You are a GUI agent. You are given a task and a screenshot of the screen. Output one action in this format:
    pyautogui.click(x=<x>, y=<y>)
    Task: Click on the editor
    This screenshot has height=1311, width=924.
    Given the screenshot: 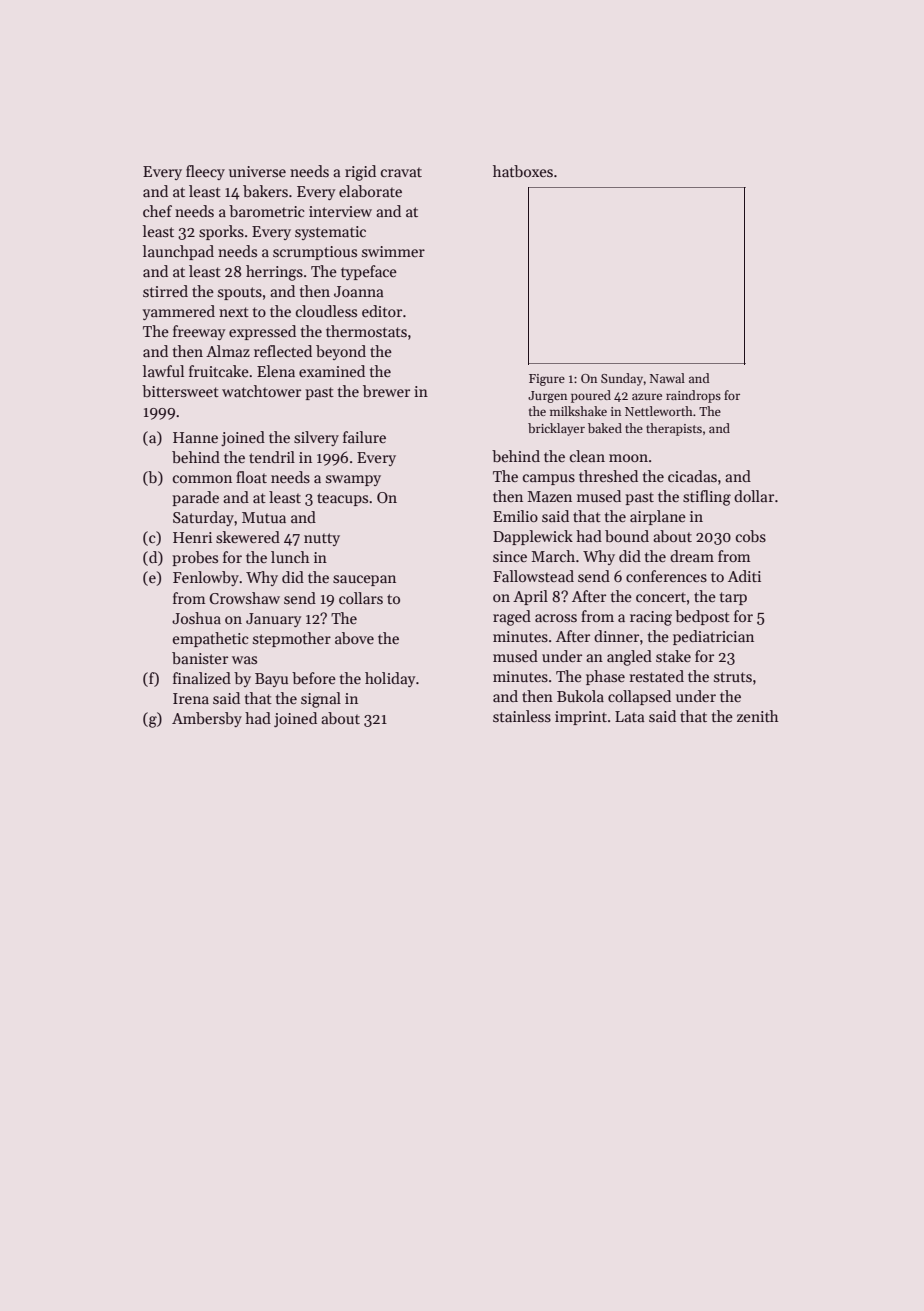 What is the action you would take?
    pyautogui.click(x=382, y=311)
